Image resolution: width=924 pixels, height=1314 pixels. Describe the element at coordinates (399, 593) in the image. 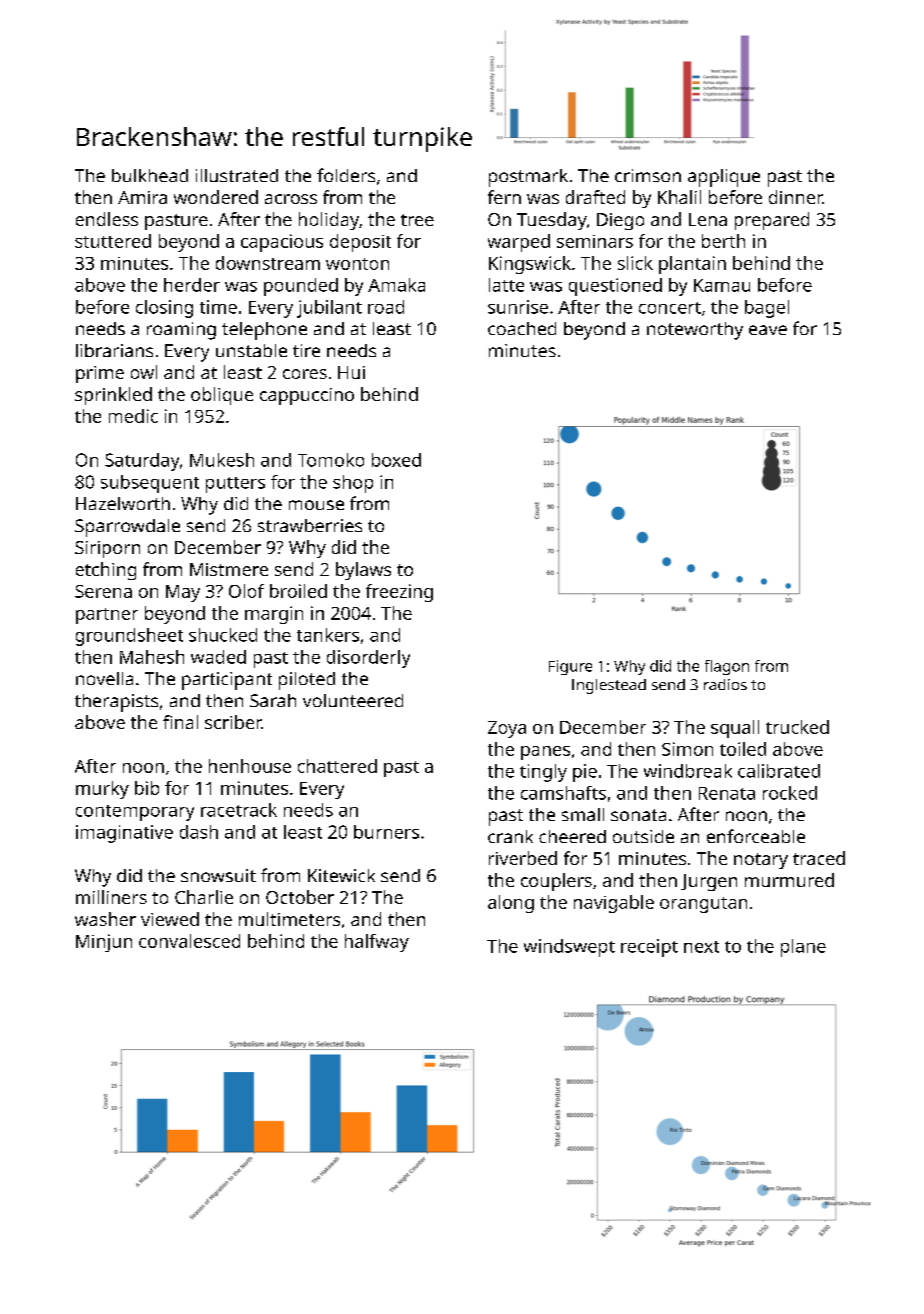

I see `freezing` at that location.
